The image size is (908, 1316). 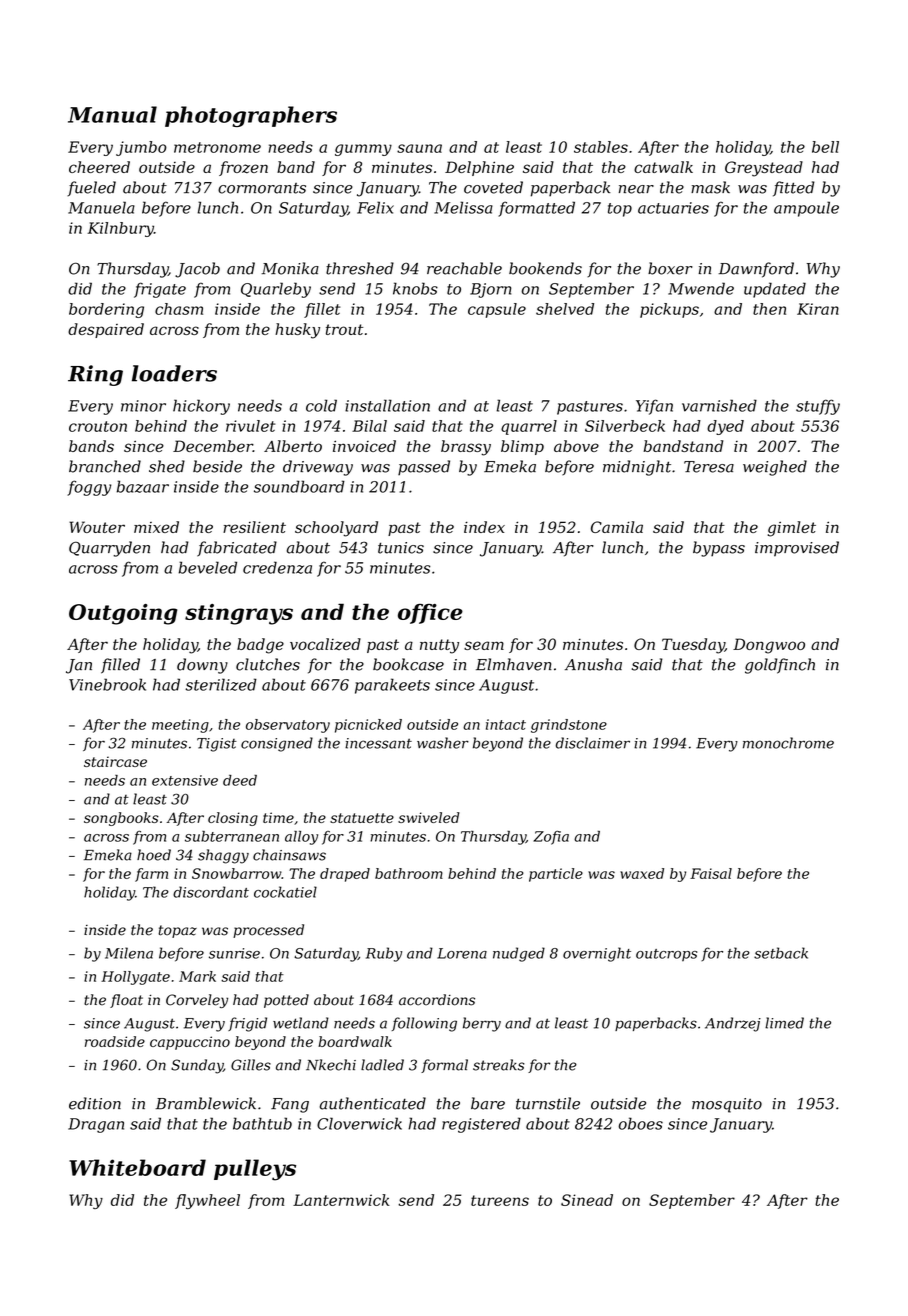 I want to click on bathtub, so click(x=262, y=1123).
